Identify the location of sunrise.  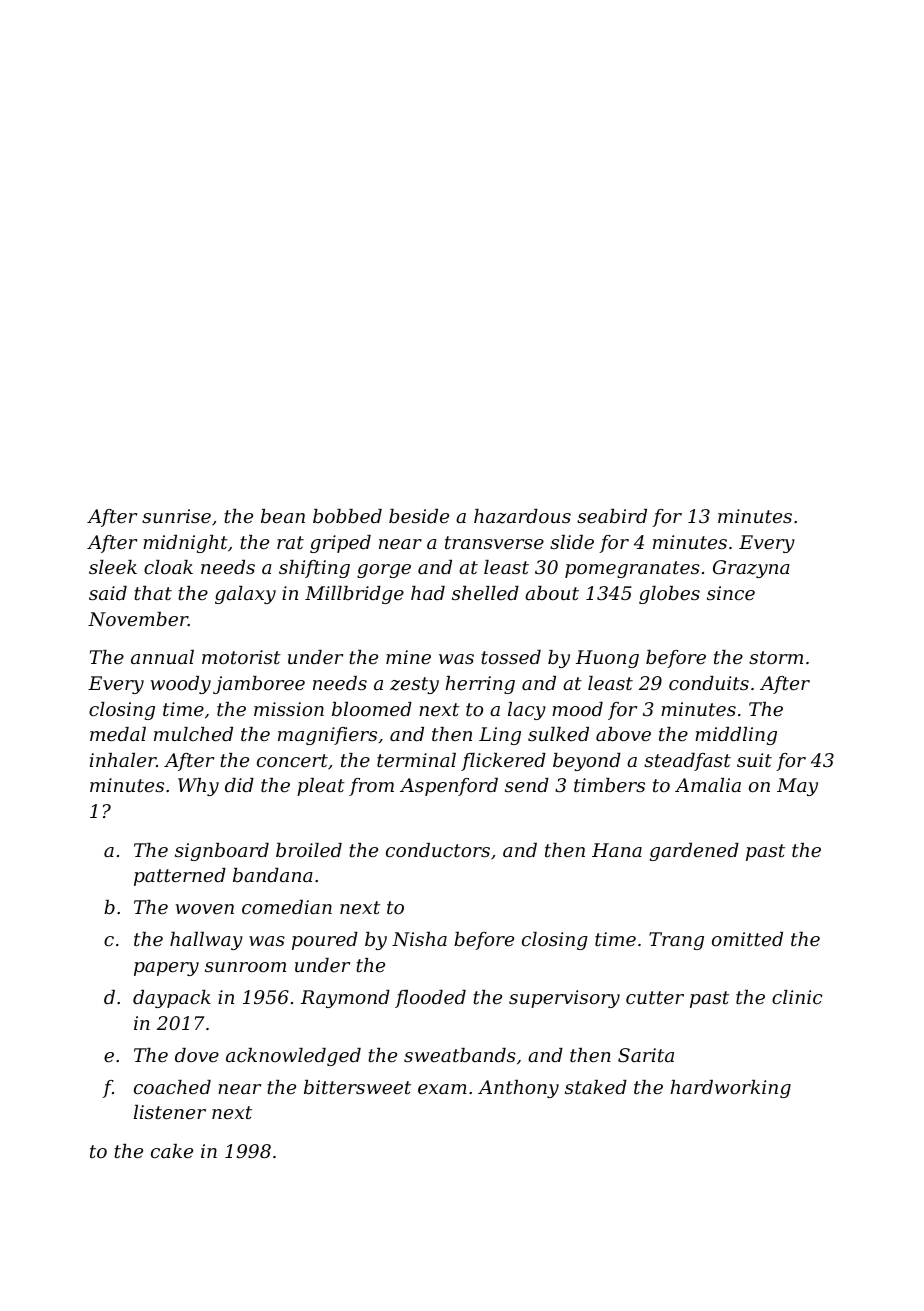
(176, 516).
